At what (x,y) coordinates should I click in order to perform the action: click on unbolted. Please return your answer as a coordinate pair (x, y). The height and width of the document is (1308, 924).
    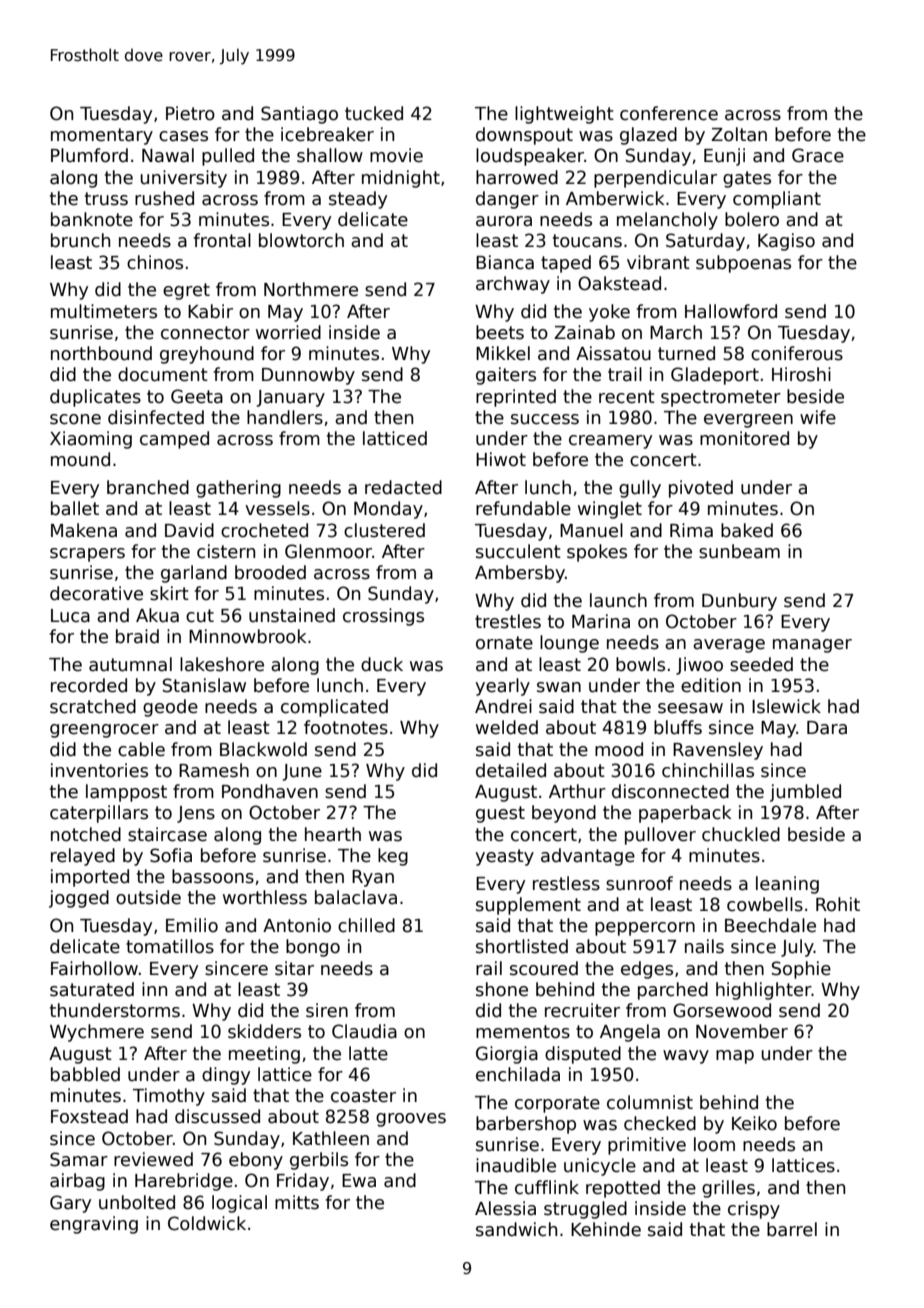
    Looking at the image, I should click on (137, 1202).
